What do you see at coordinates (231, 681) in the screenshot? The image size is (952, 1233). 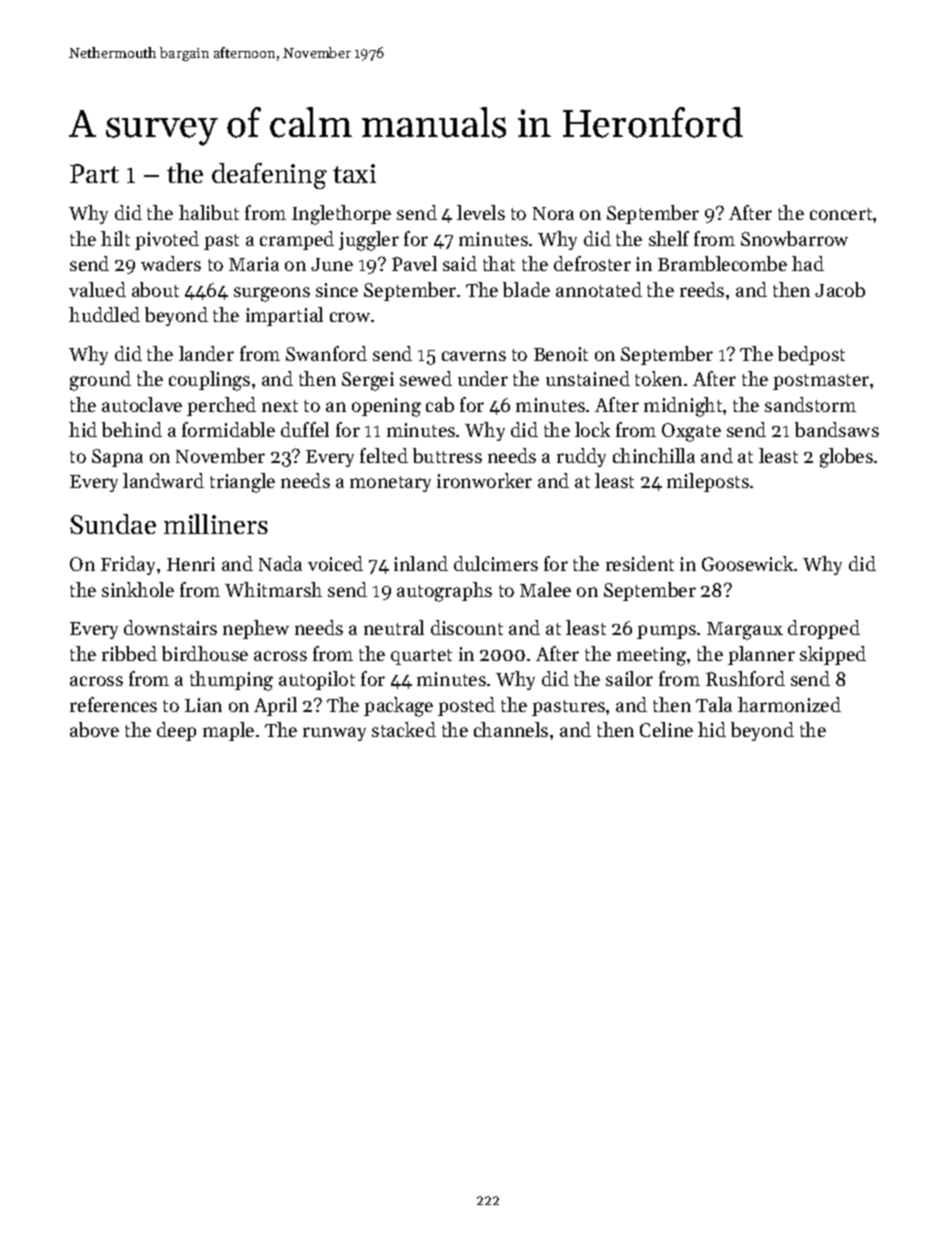 I see `thumping` at bounding box center [231, 681].
